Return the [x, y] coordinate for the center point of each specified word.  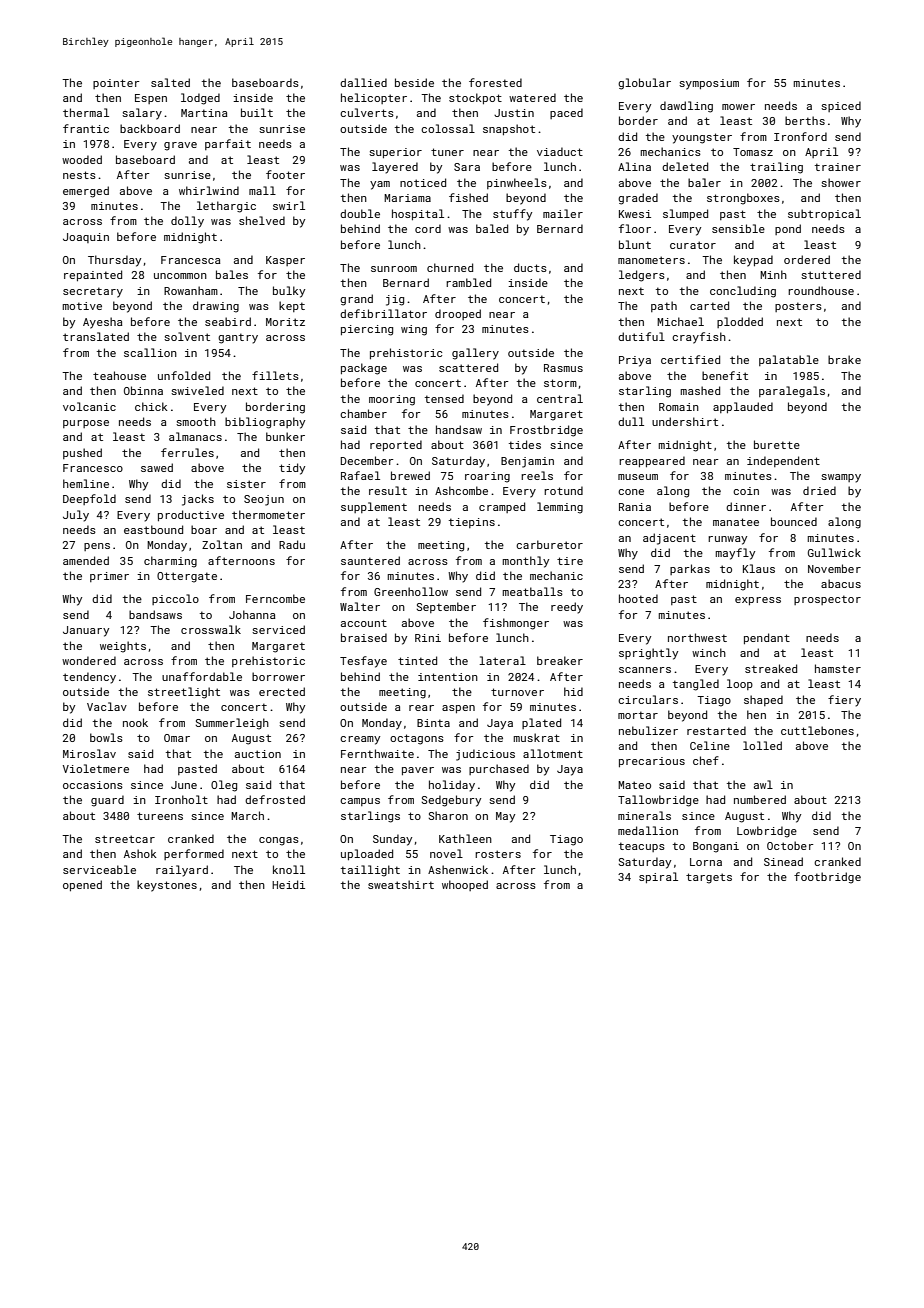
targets [709, 878]
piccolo [175, 599]
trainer [838, 167]
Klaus [759, 568]
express [758, 601]
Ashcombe [461, 490]
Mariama [407, 198]
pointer [116, 84]
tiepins [472, 523]
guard [107, 801]
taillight [370, 871]
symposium [709, 84]
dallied [363, 82]
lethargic [226, 207]
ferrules [187, 452]
